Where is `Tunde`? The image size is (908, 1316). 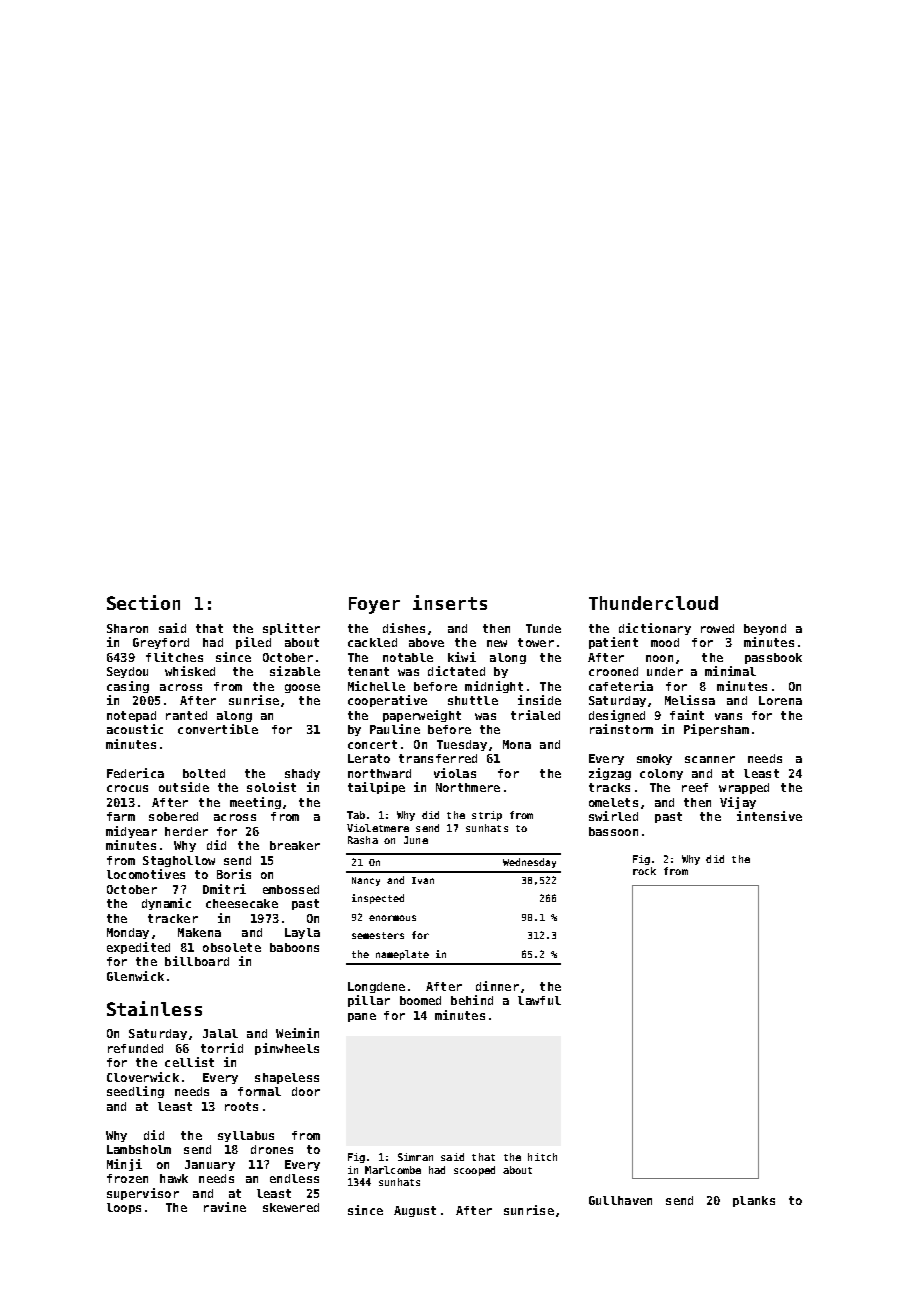 Tunde is located at coordinates (543, 628).
